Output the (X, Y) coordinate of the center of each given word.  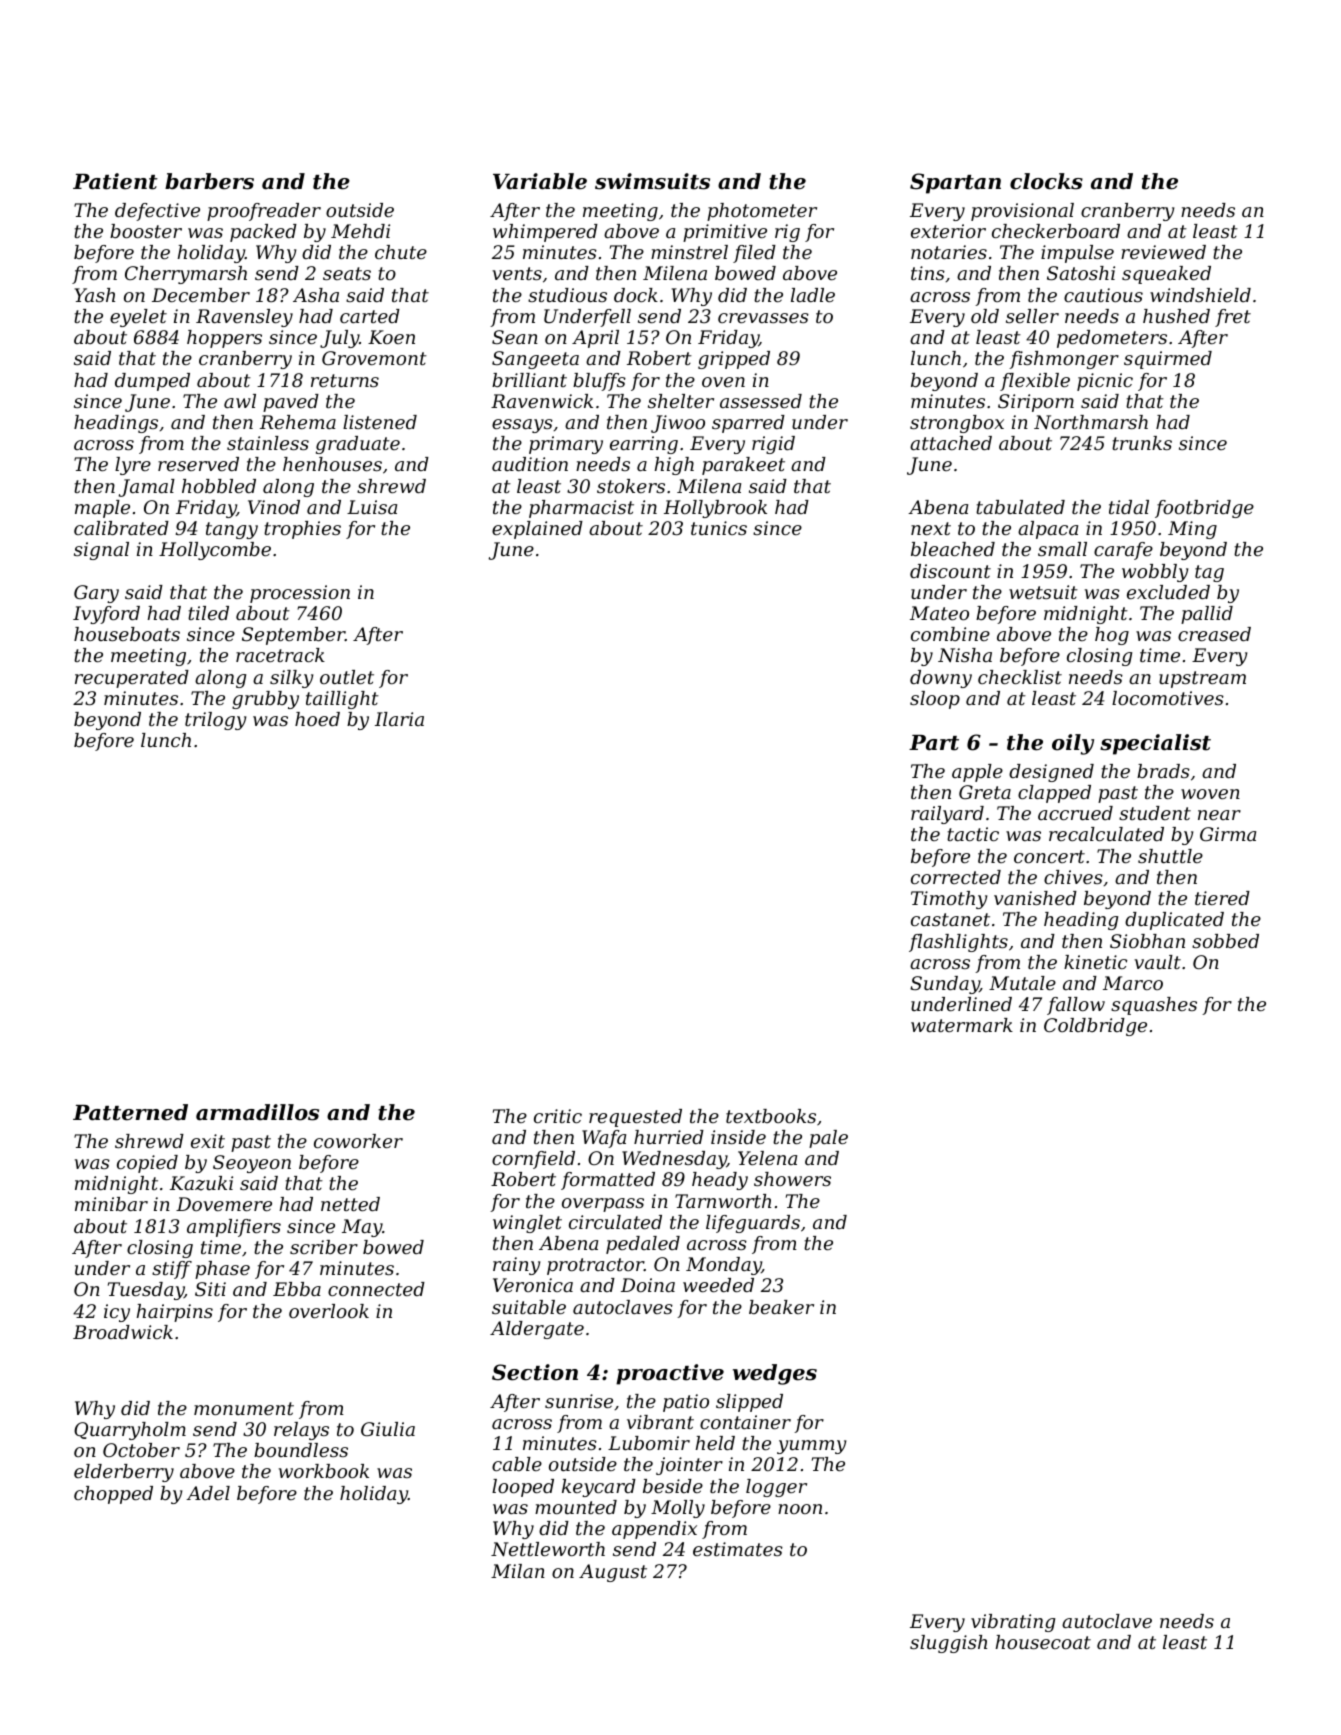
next (931, 528)
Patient (115, 181)
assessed (761, 401)
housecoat (1043, 1642)
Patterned (130, 1112)
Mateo (939, 613)
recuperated (132, 679)
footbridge (1204, 509)
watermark (962, 1025)
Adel (208, 1493)
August (613, 1573)
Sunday (945, 985)
